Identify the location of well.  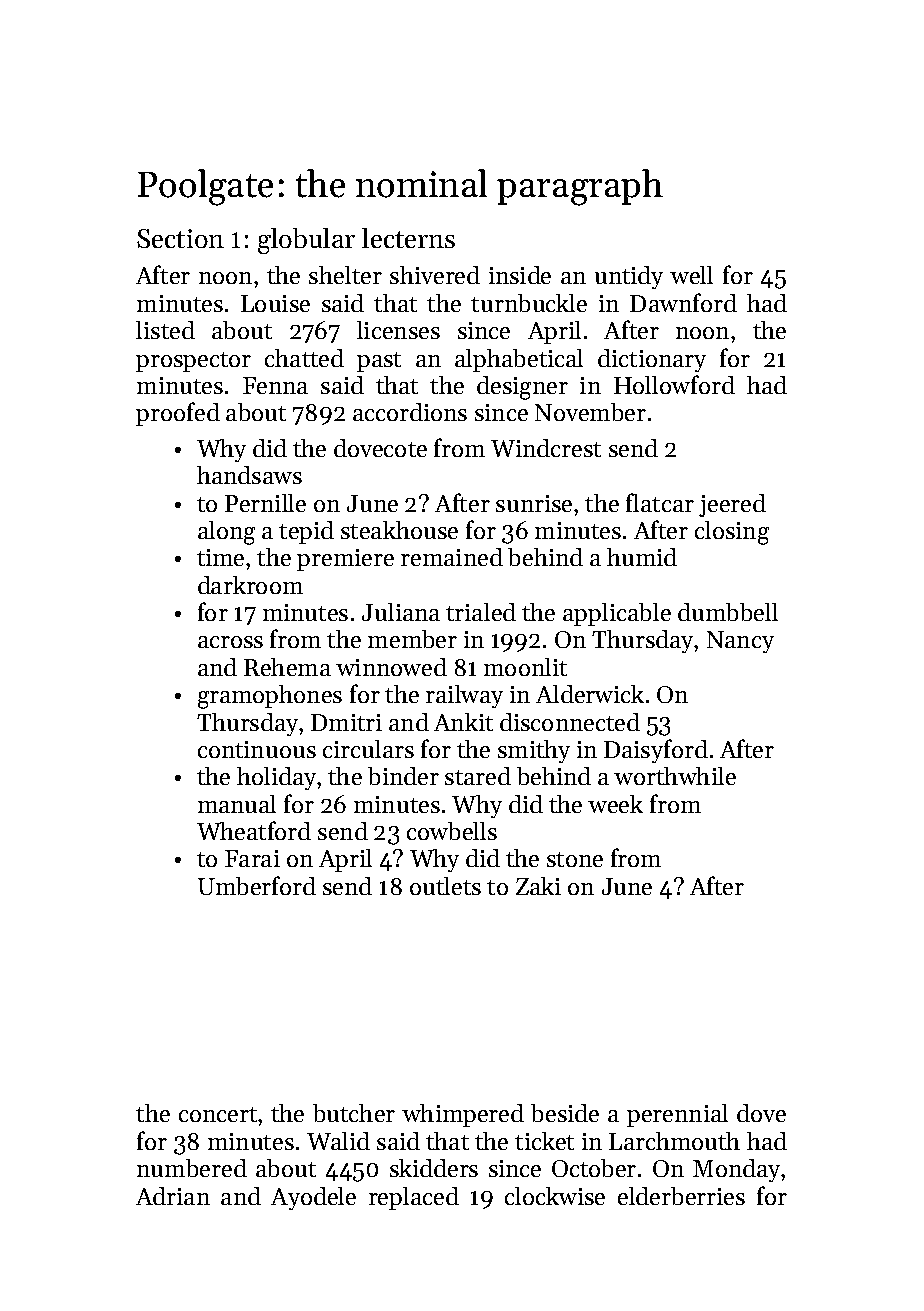
(691, 275).
